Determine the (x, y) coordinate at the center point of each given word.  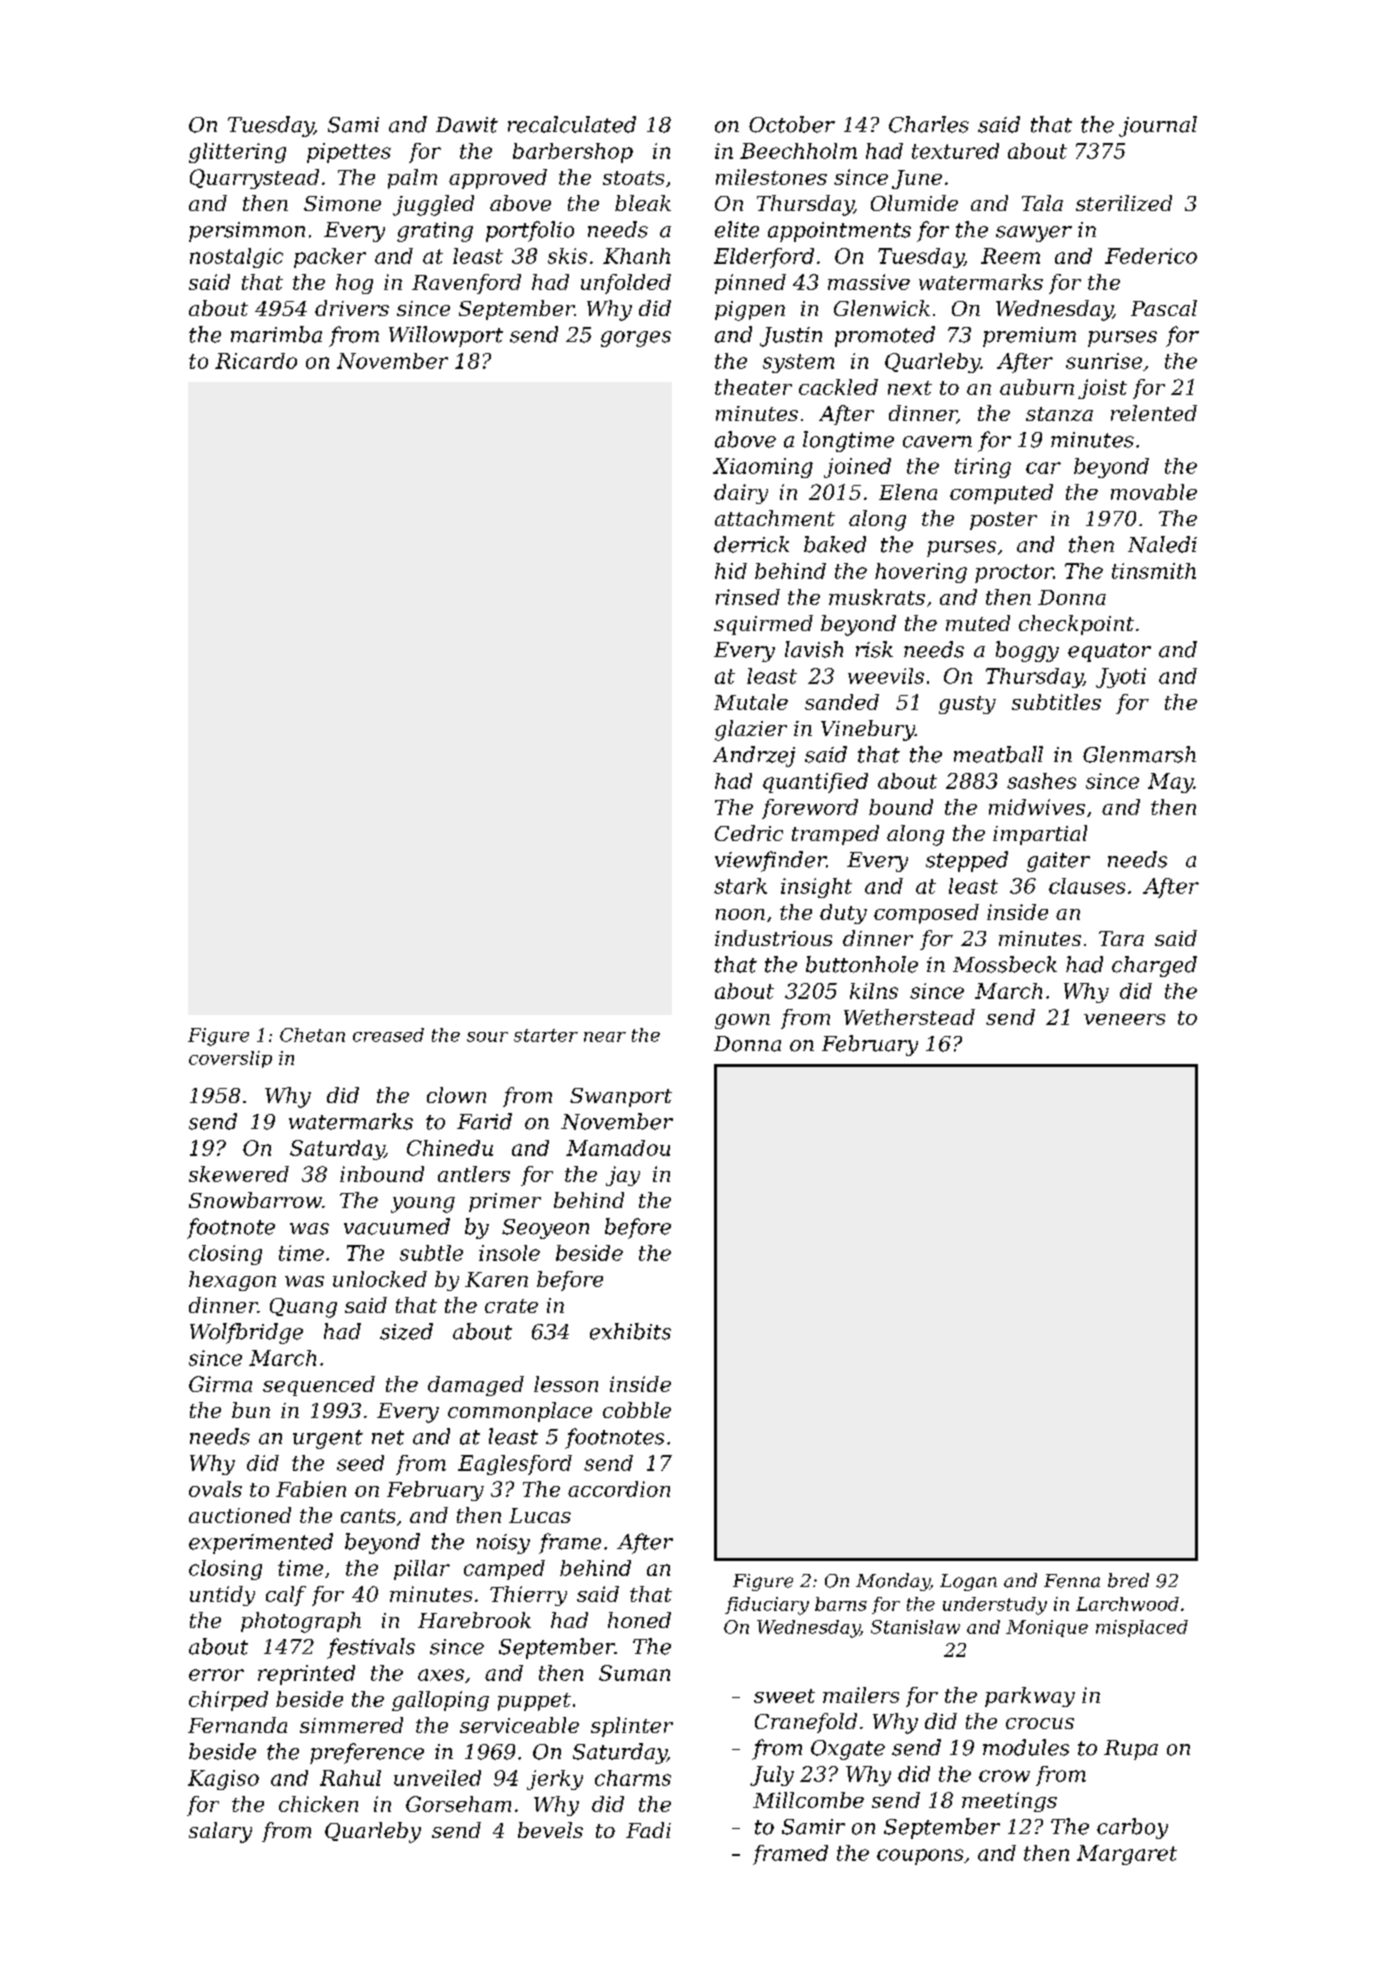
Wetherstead (909, 1017)
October (792, 124)
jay (623, 1176)
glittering (237, 153)
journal (1158, 126)
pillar (422, 1570)
